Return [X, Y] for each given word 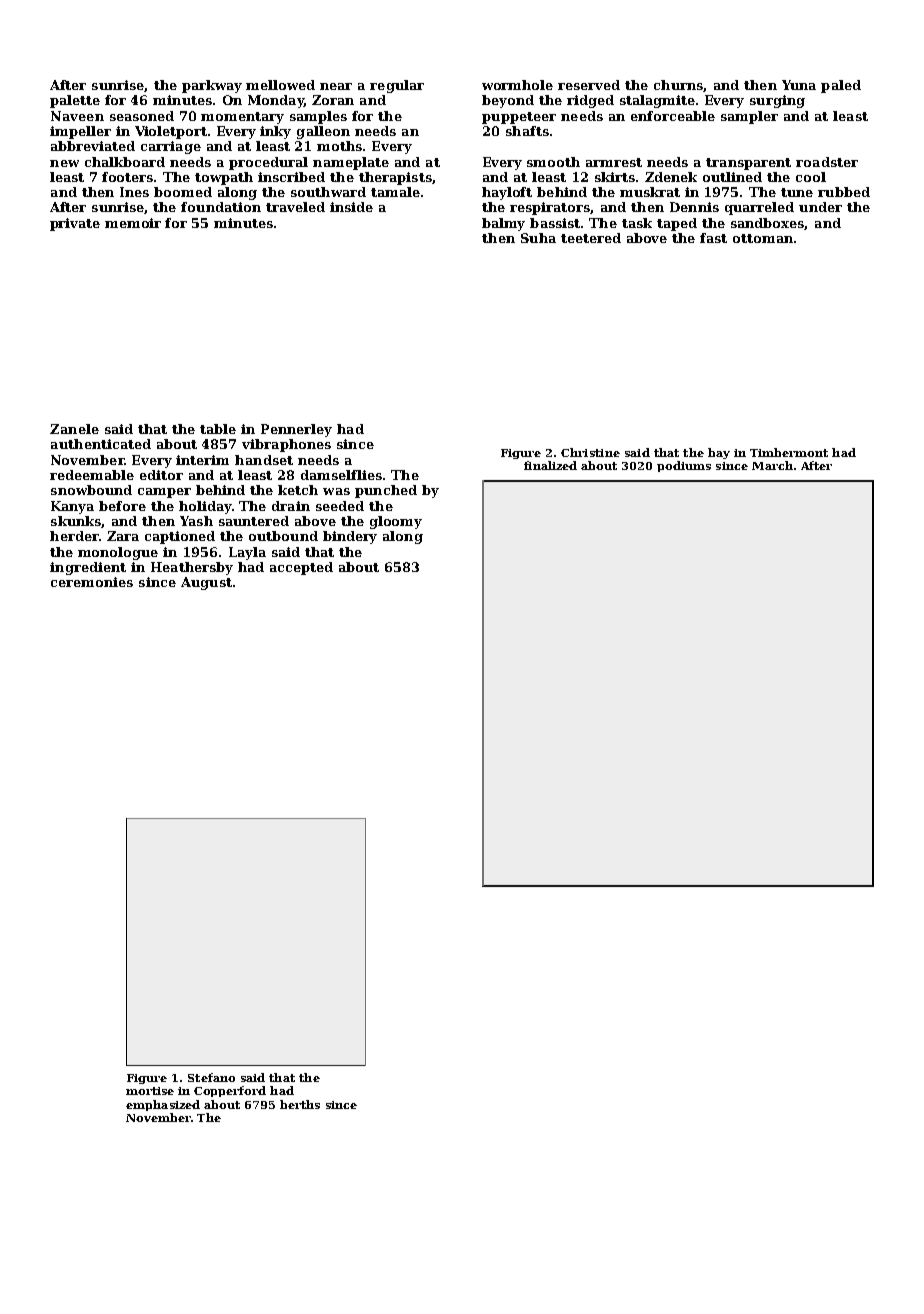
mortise [150, 1091]
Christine [590, 452]
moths [339, 146]
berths [300, 1104]
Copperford [230, 1091]
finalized [550, 465]
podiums [684, 466]
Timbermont [789, 452]
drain [291, 506]
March [772, 465]
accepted [301, 568]
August [206, 583]
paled [841, 86]
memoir [133, 223]
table [218, 429]
